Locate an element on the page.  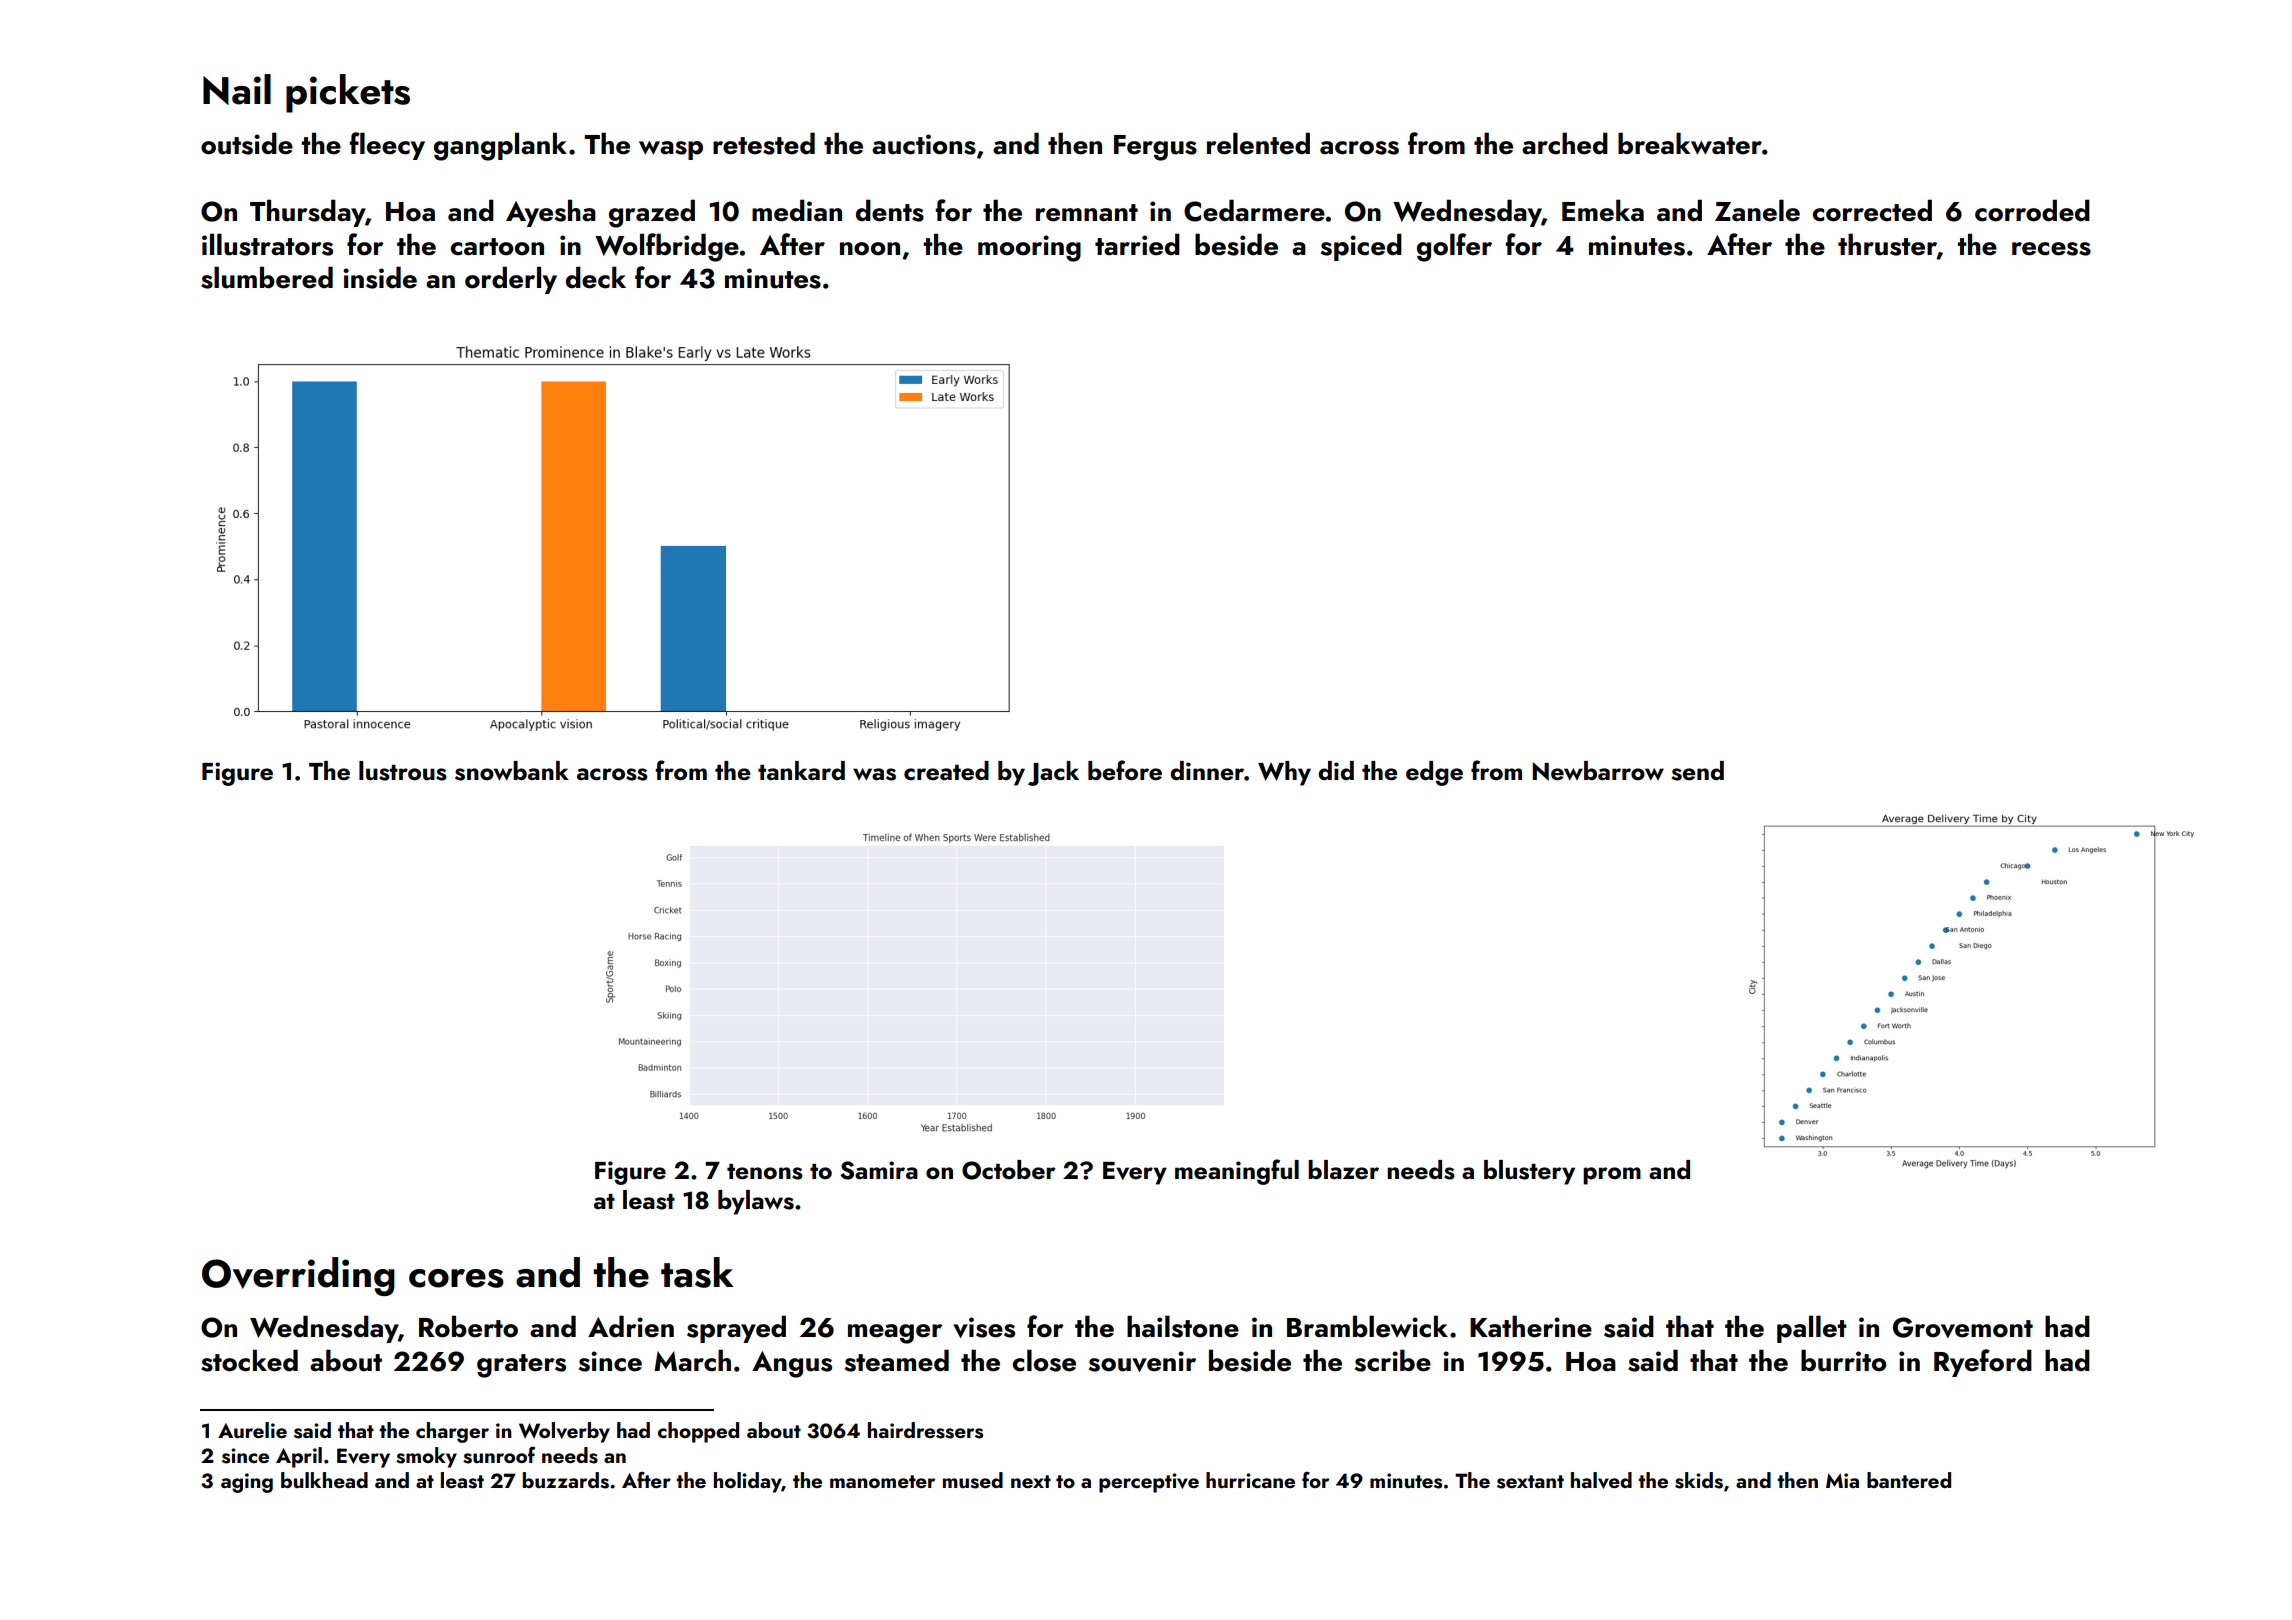
tenons is located at coordinates (765, 1172).
